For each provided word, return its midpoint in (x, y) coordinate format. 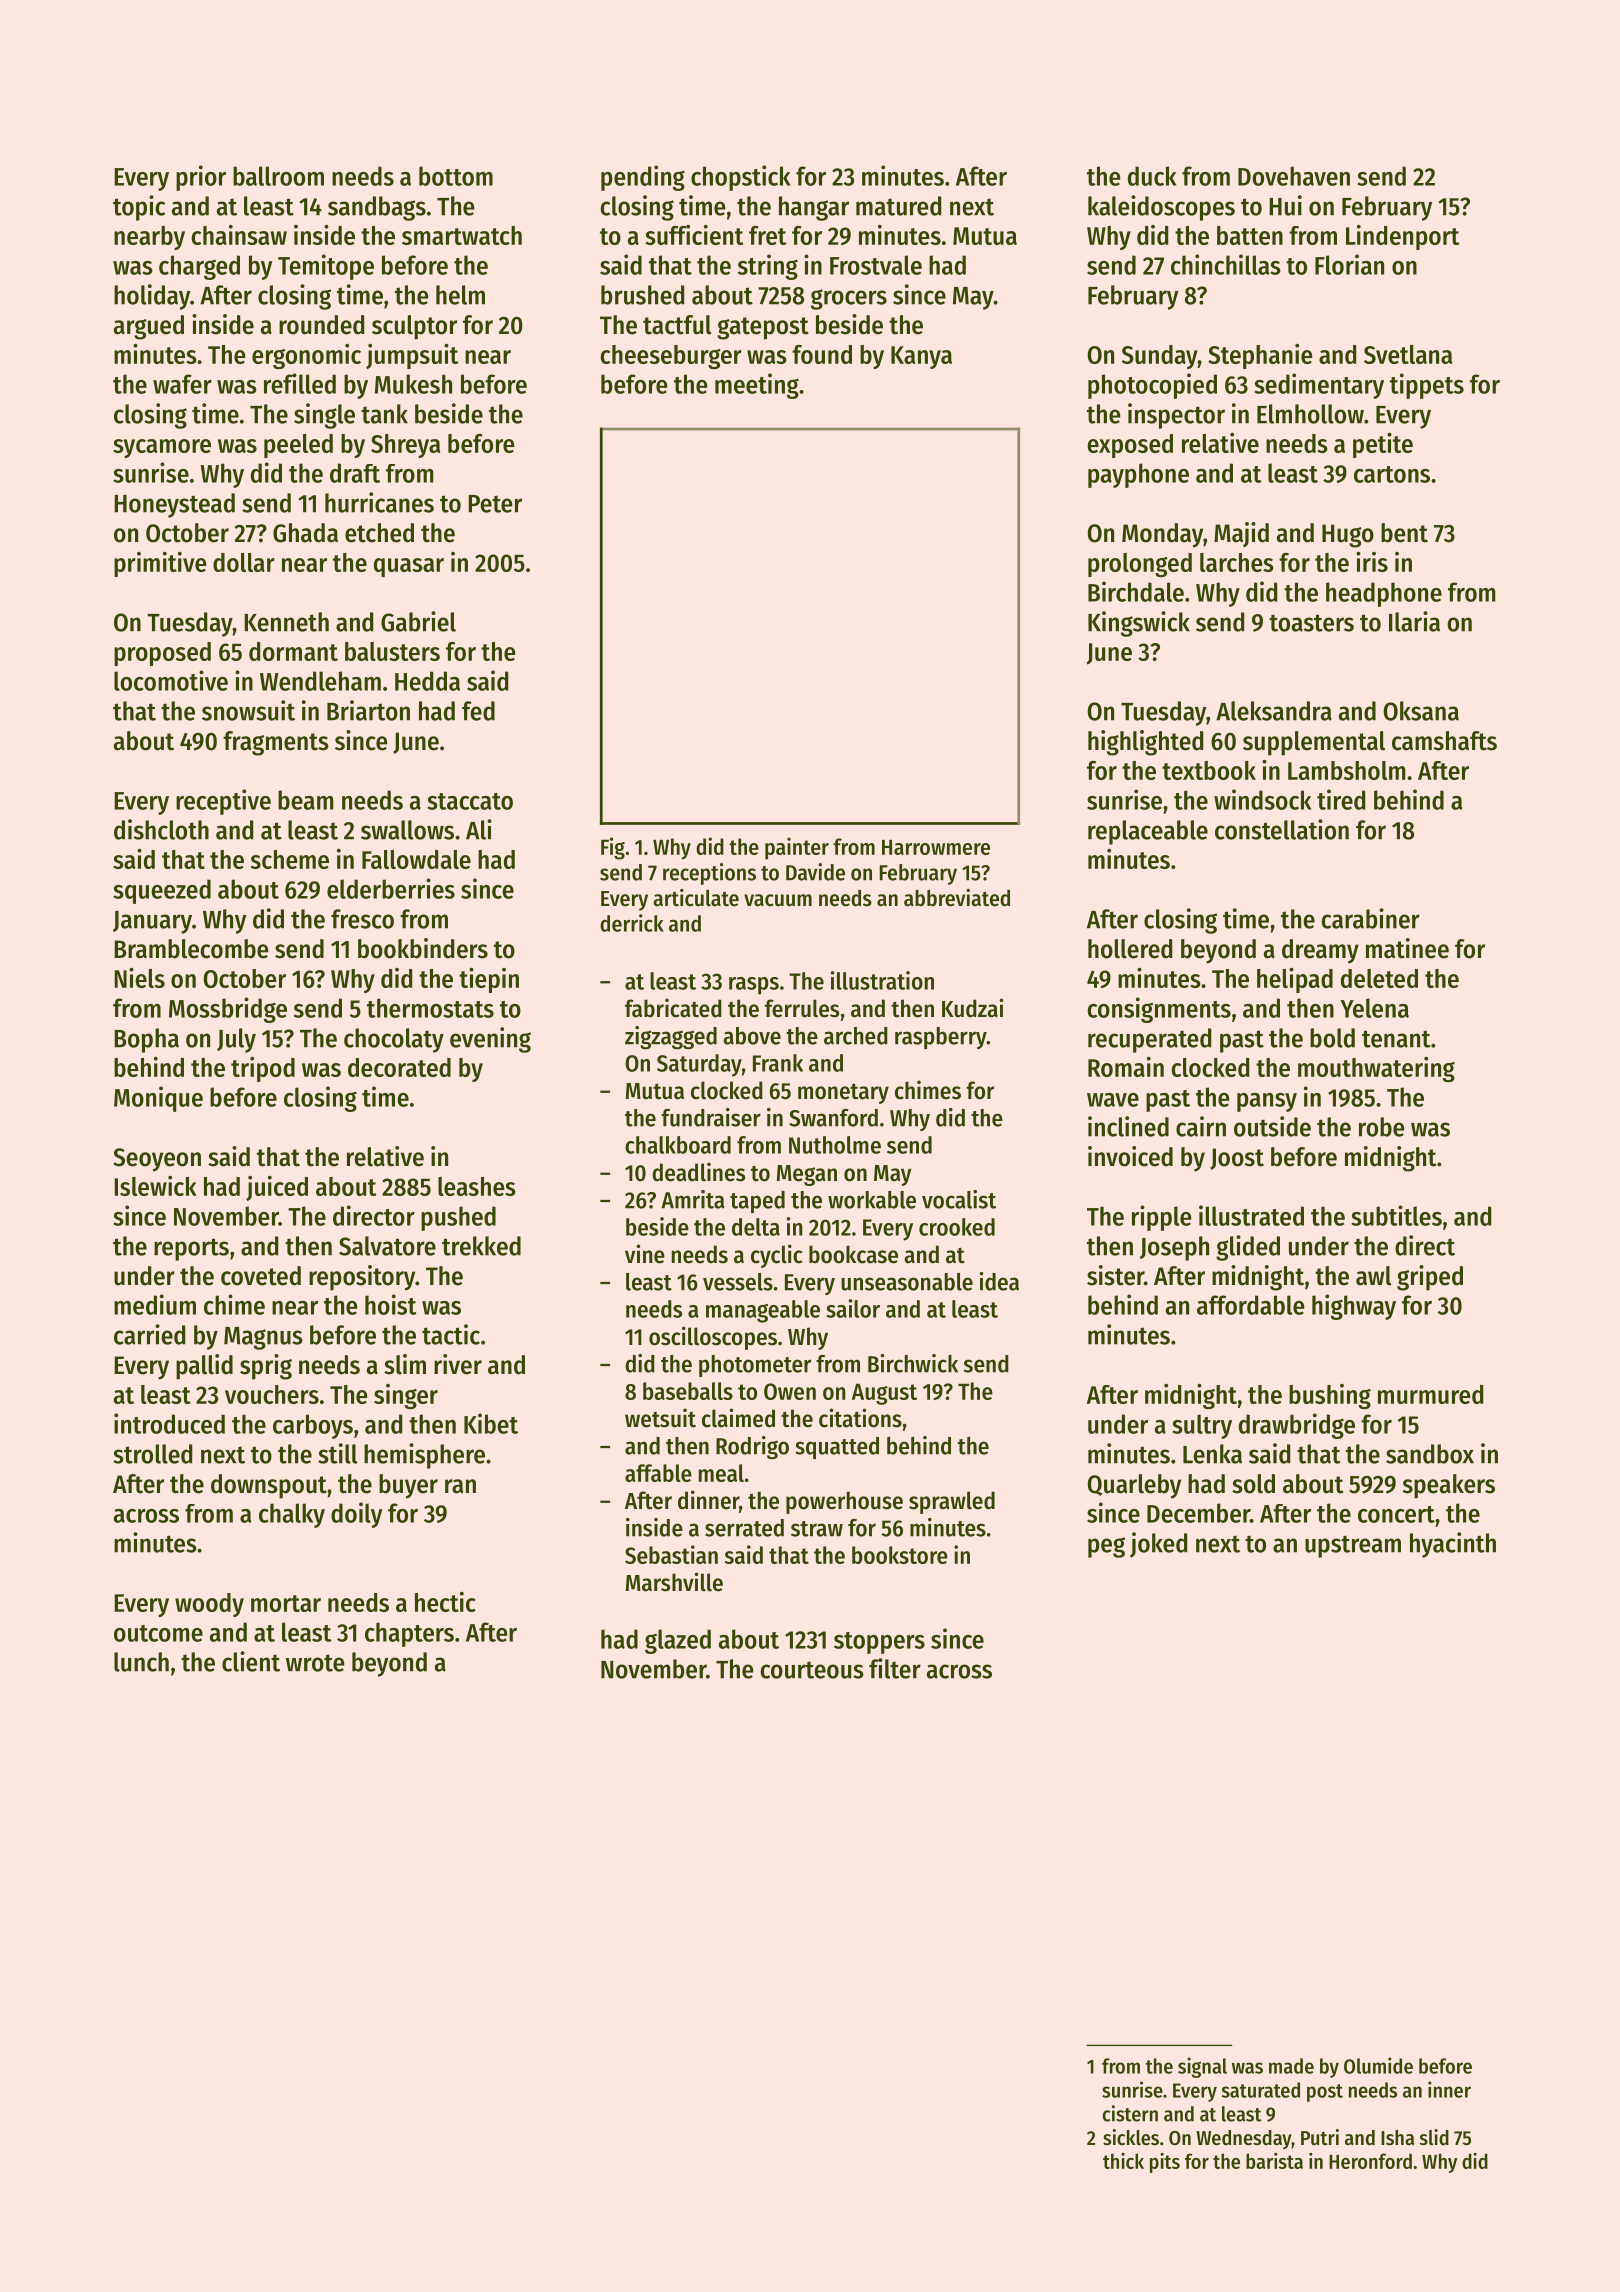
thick (1123, 2161)
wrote (315, 1663)
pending (643, 178)
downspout (269, 1486)
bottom (456, 176)
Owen (790, 1391)
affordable (1251, 1305)
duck (1152, 176)
